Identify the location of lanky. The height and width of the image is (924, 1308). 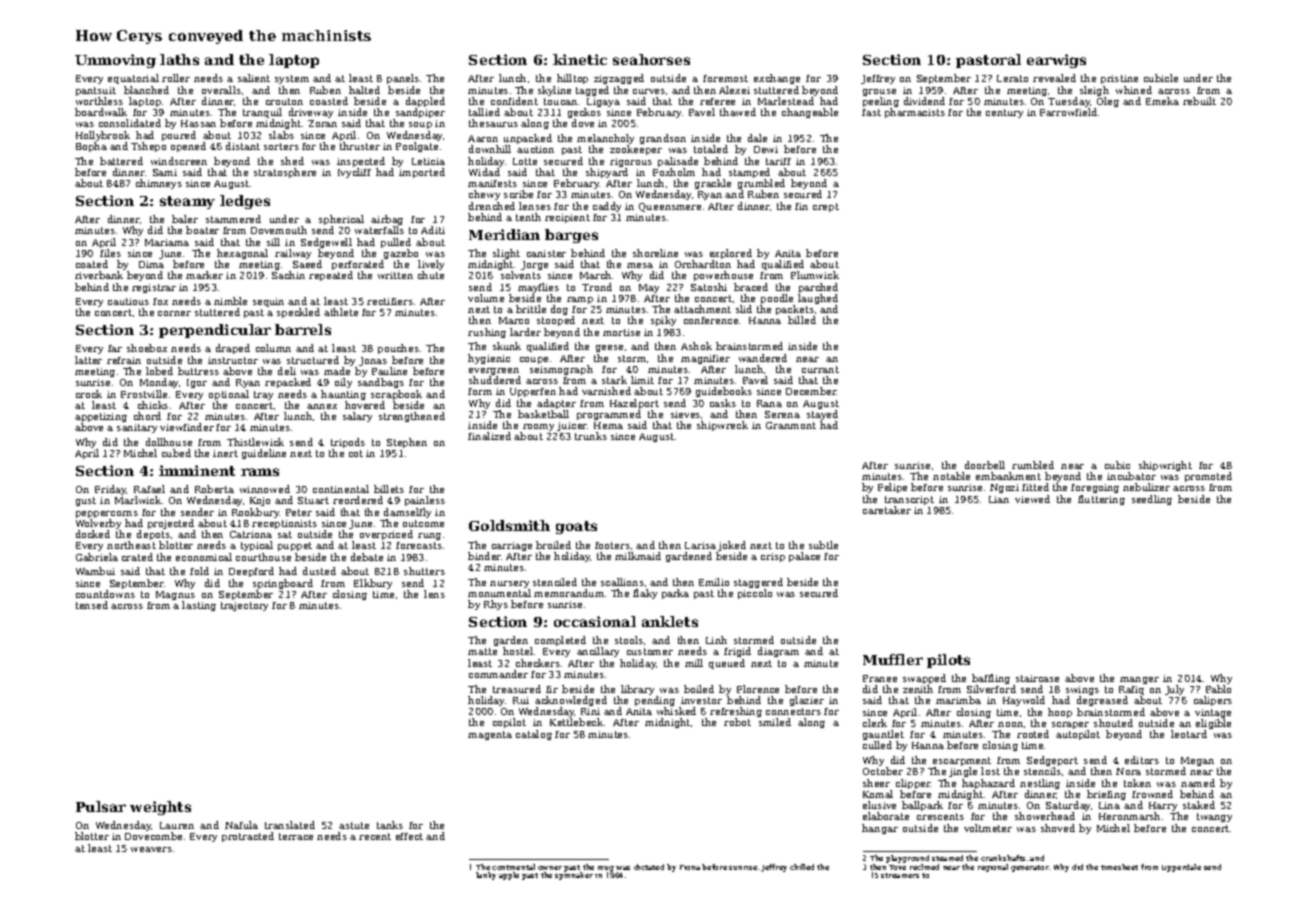
(486, 876).
